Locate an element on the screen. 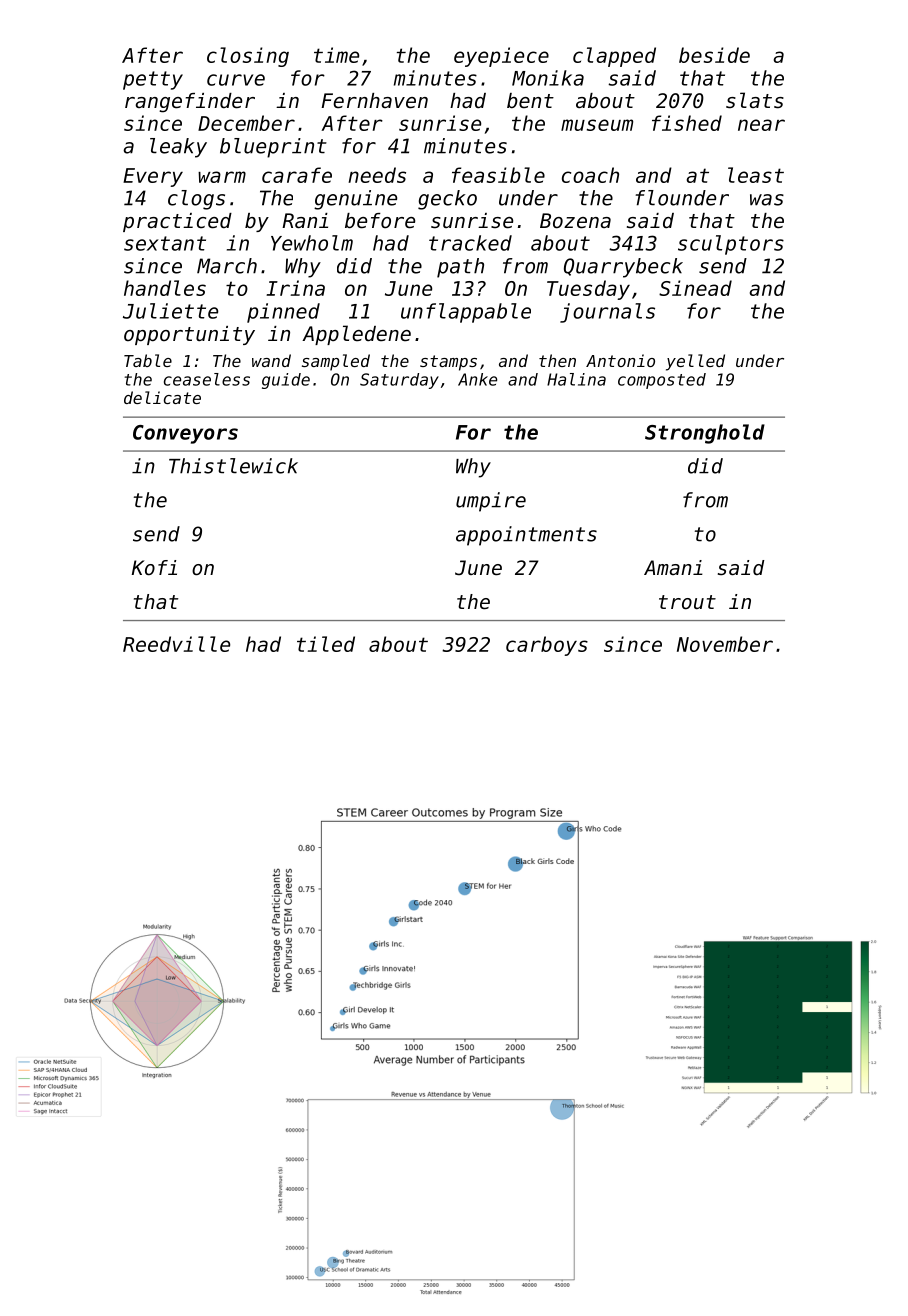 The height and width of the screenshot is (1316, 908). Yewholm is located at coordinates (312, 243).
